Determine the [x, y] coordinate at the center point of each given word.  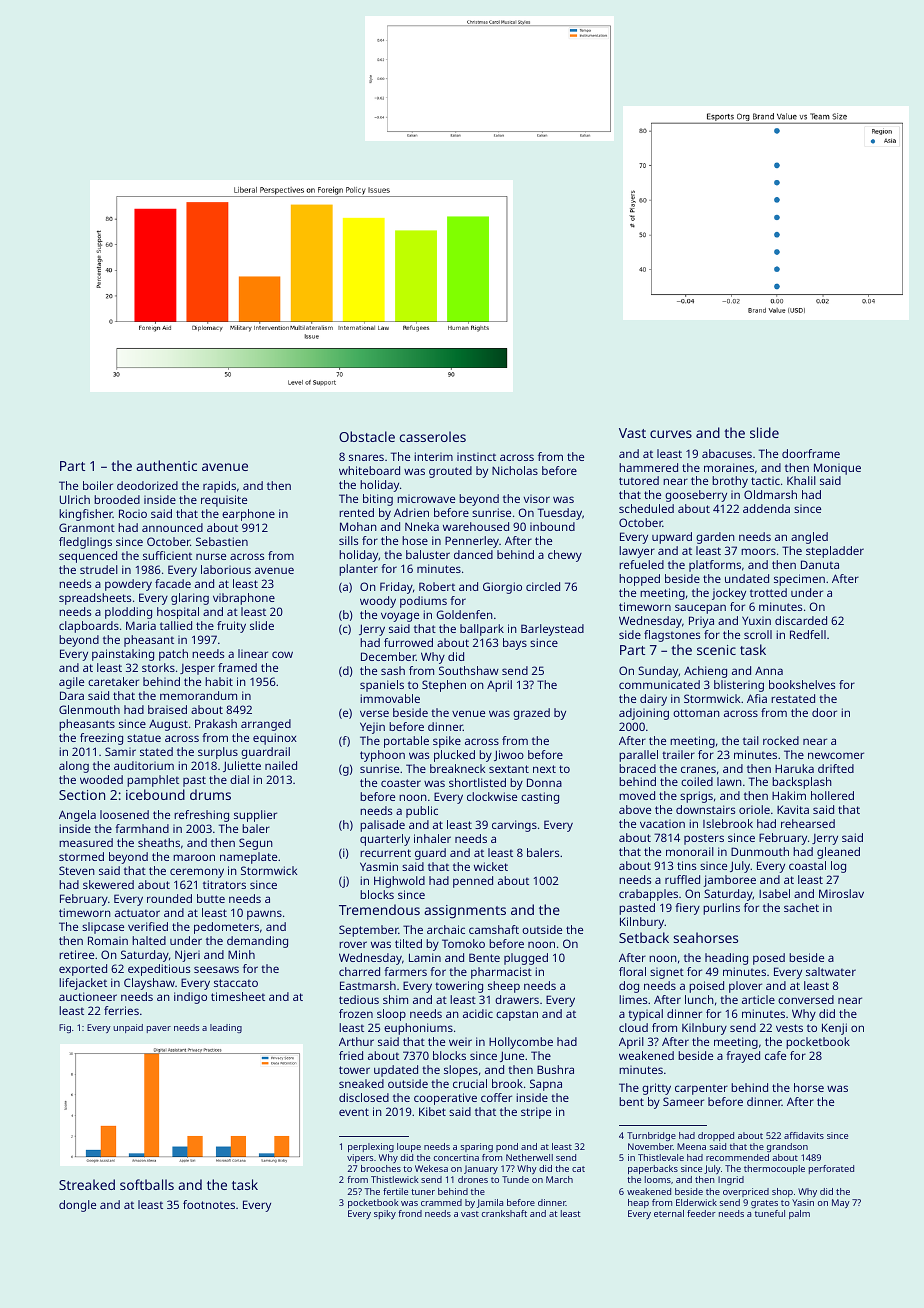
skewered [108, 884]
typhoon [382, 756]
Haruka [794, 768]
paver [159, 1029]
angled [809, 538]
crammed [441, 1202]
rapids [219, 487]
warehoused [476, 526]
